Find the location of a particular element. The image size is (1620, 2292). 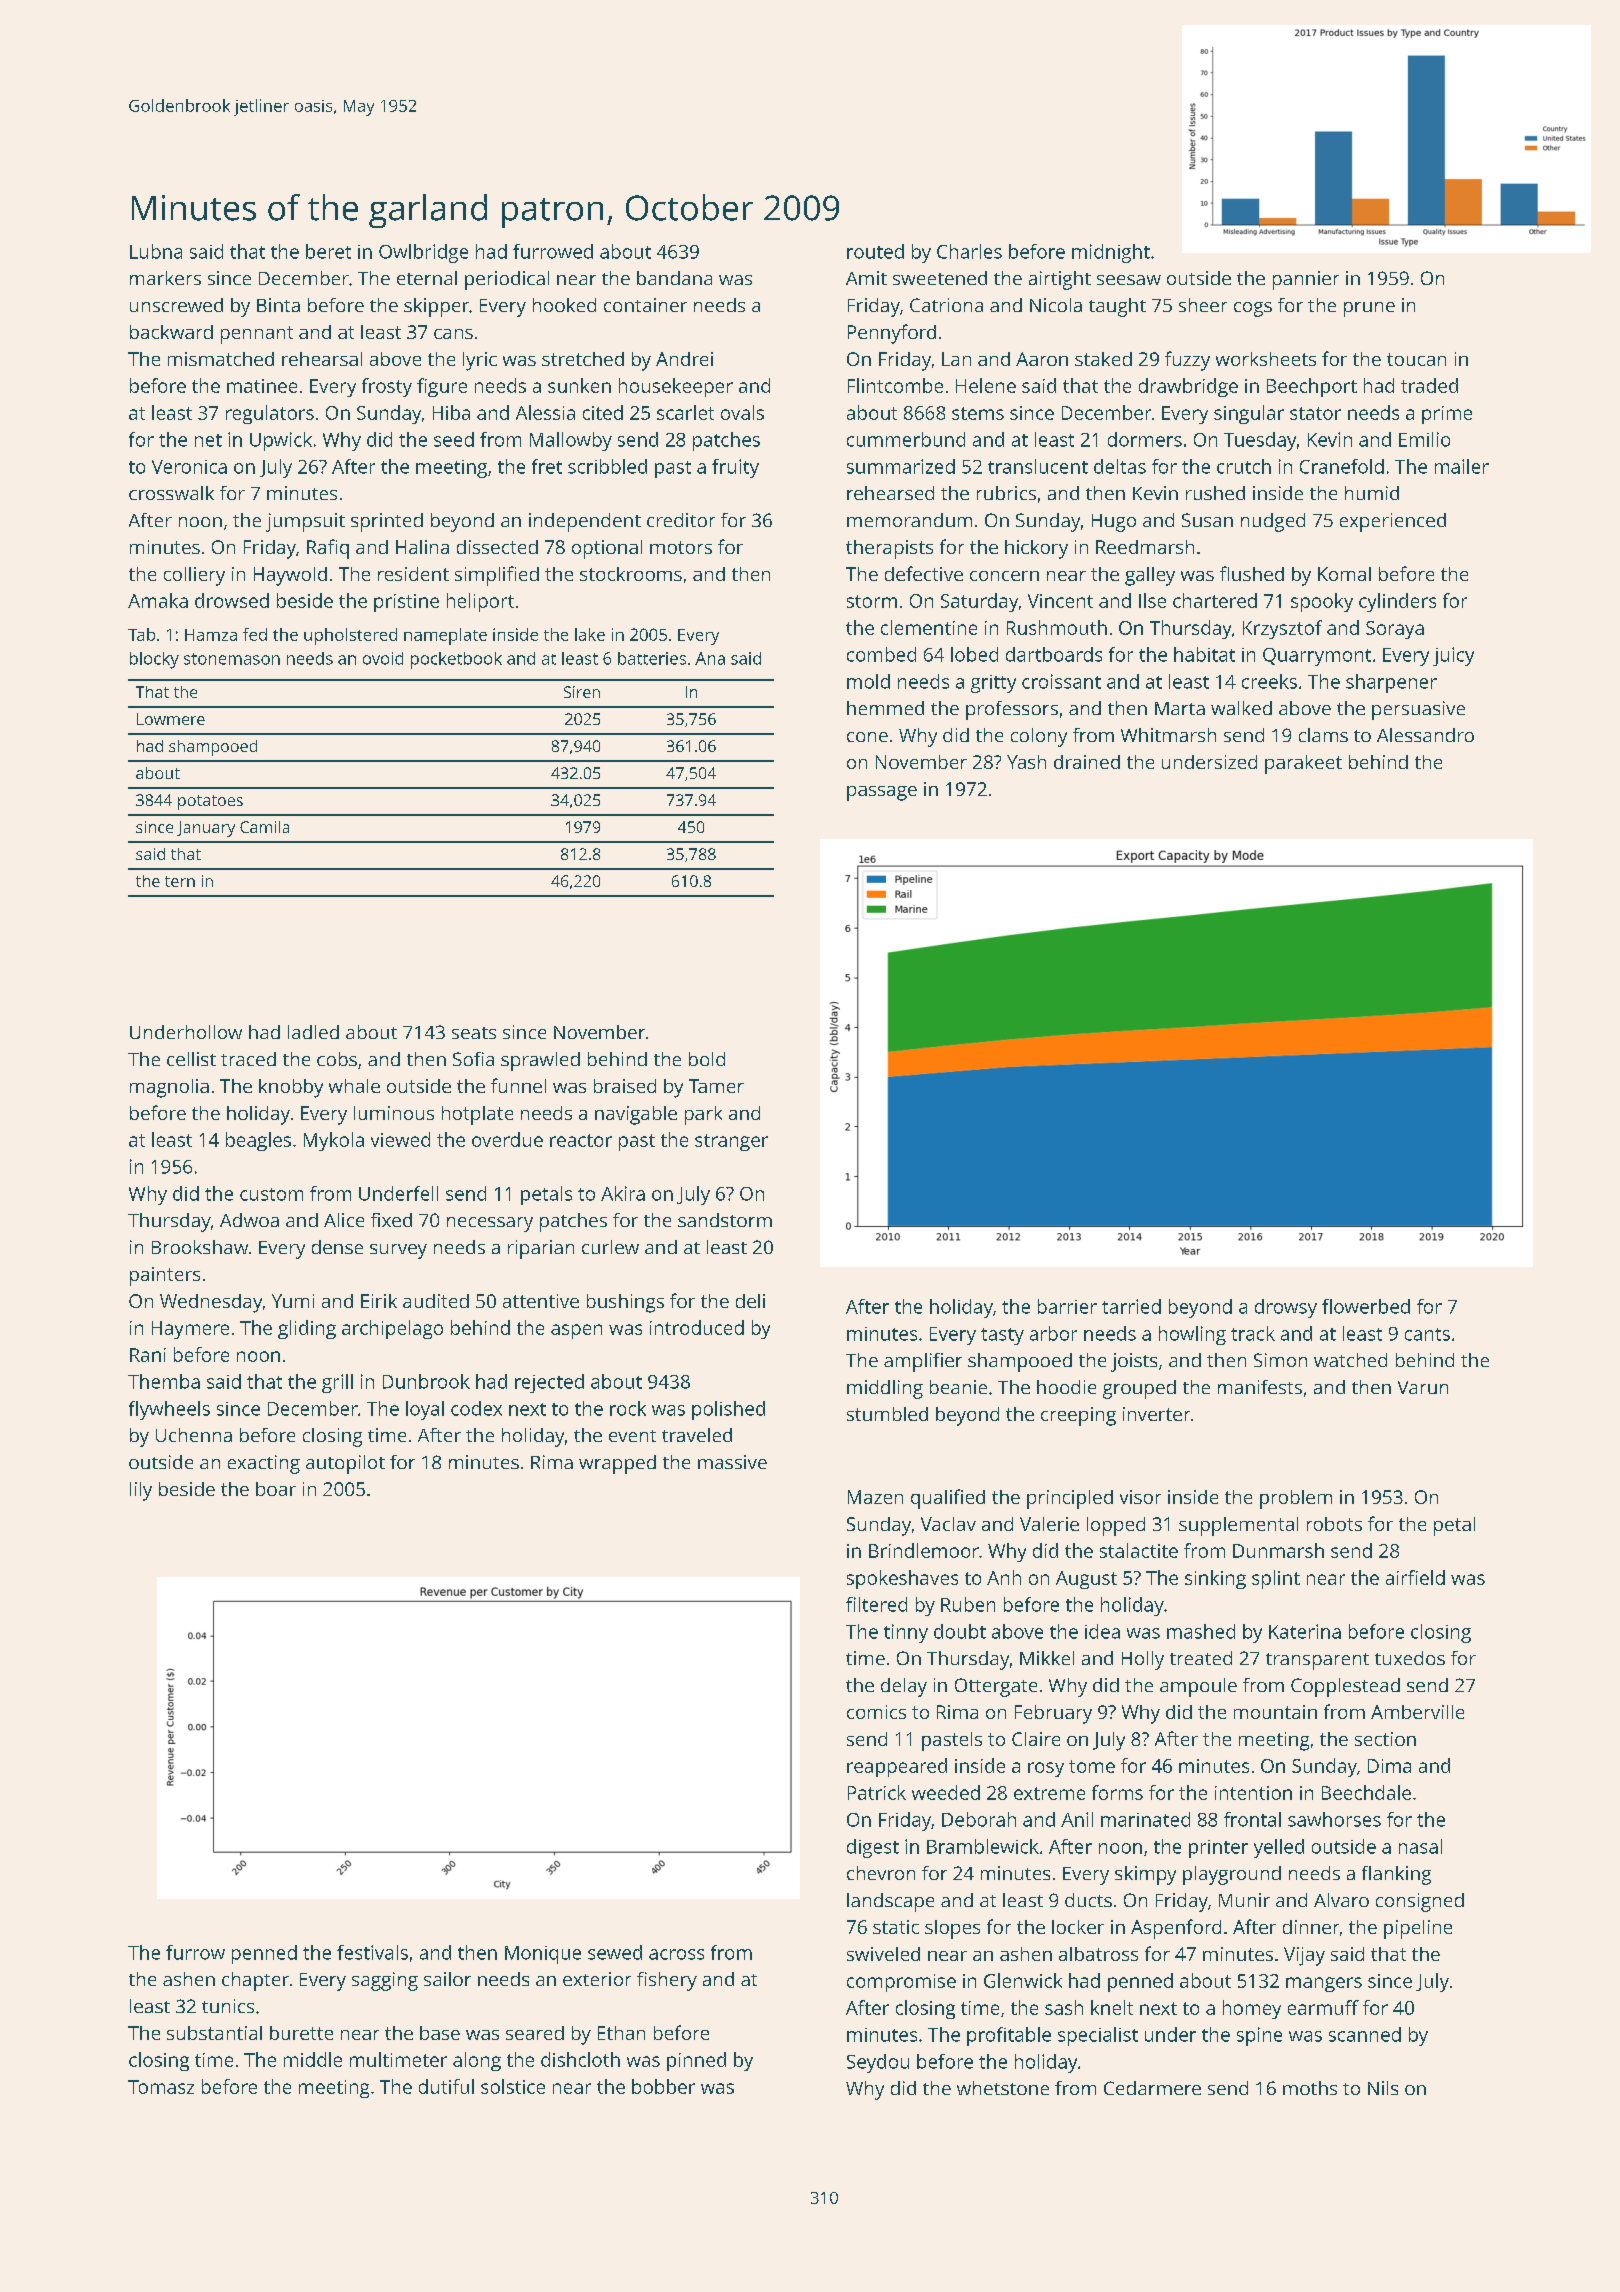

Claire is located at coordinates (1036, 1739).
